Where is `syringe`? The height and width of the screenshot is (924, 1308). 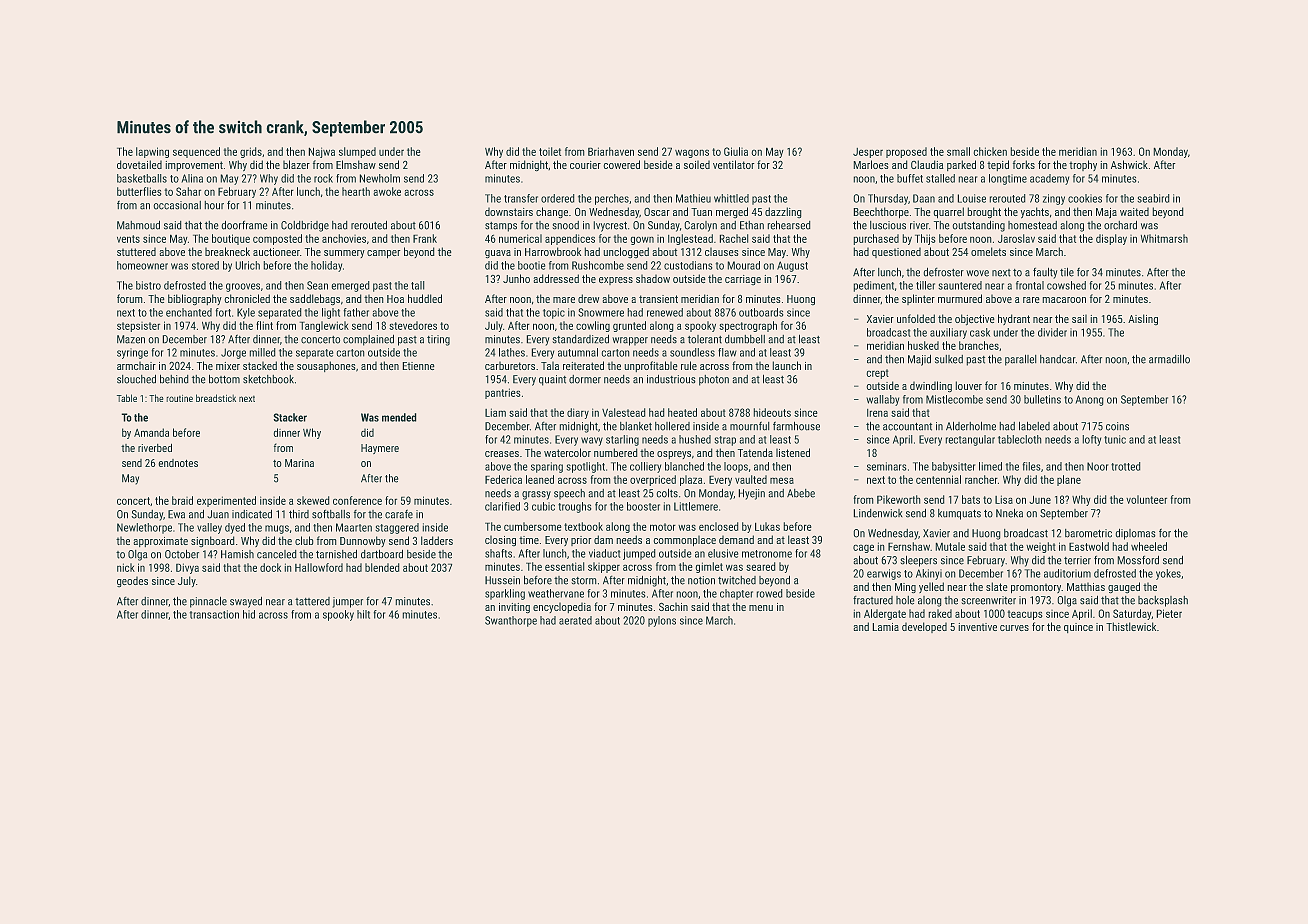 syringe is located at coordinates (132, 353).
